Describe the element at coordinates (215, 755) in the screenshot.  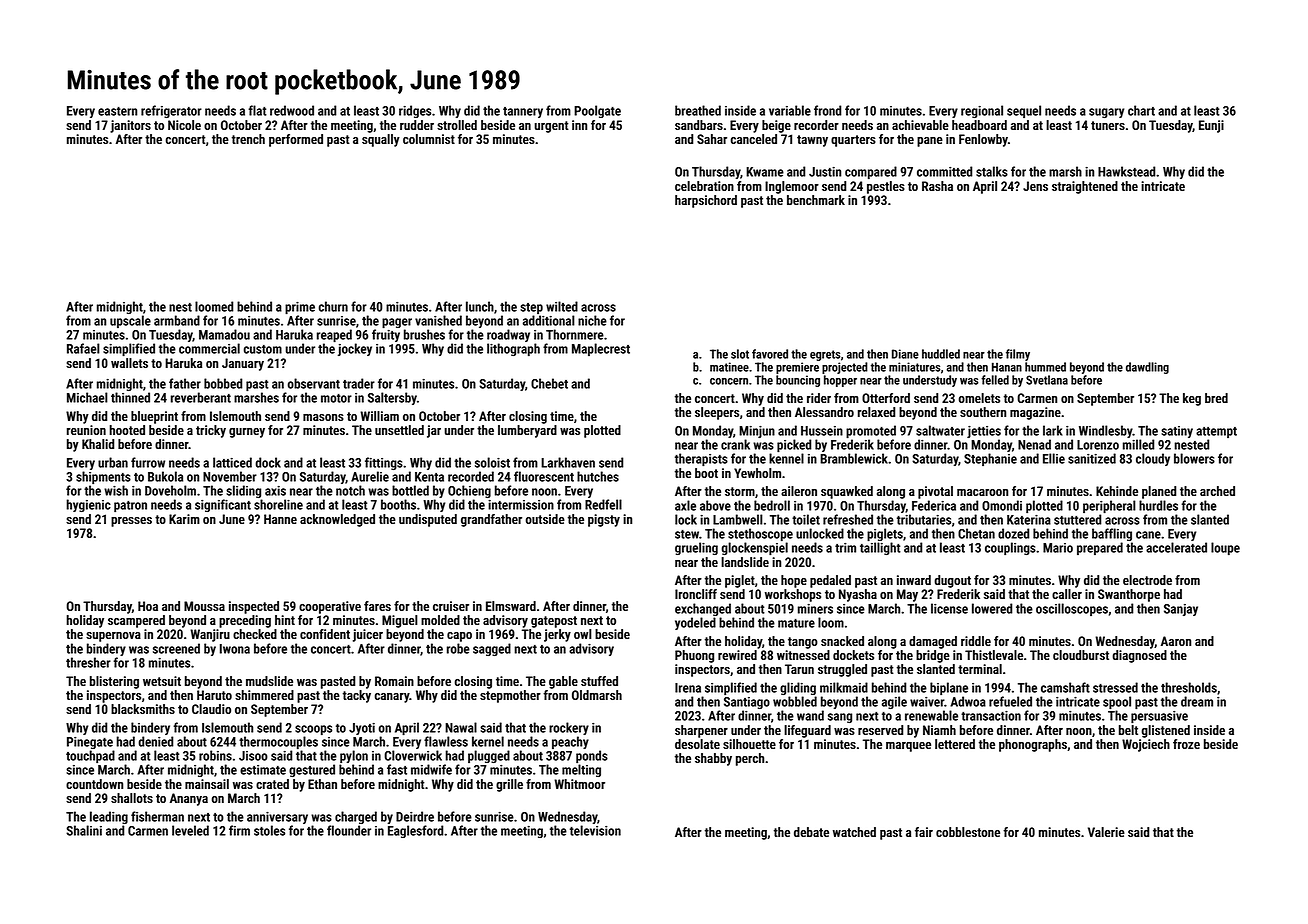
I see `robins` at that location.
